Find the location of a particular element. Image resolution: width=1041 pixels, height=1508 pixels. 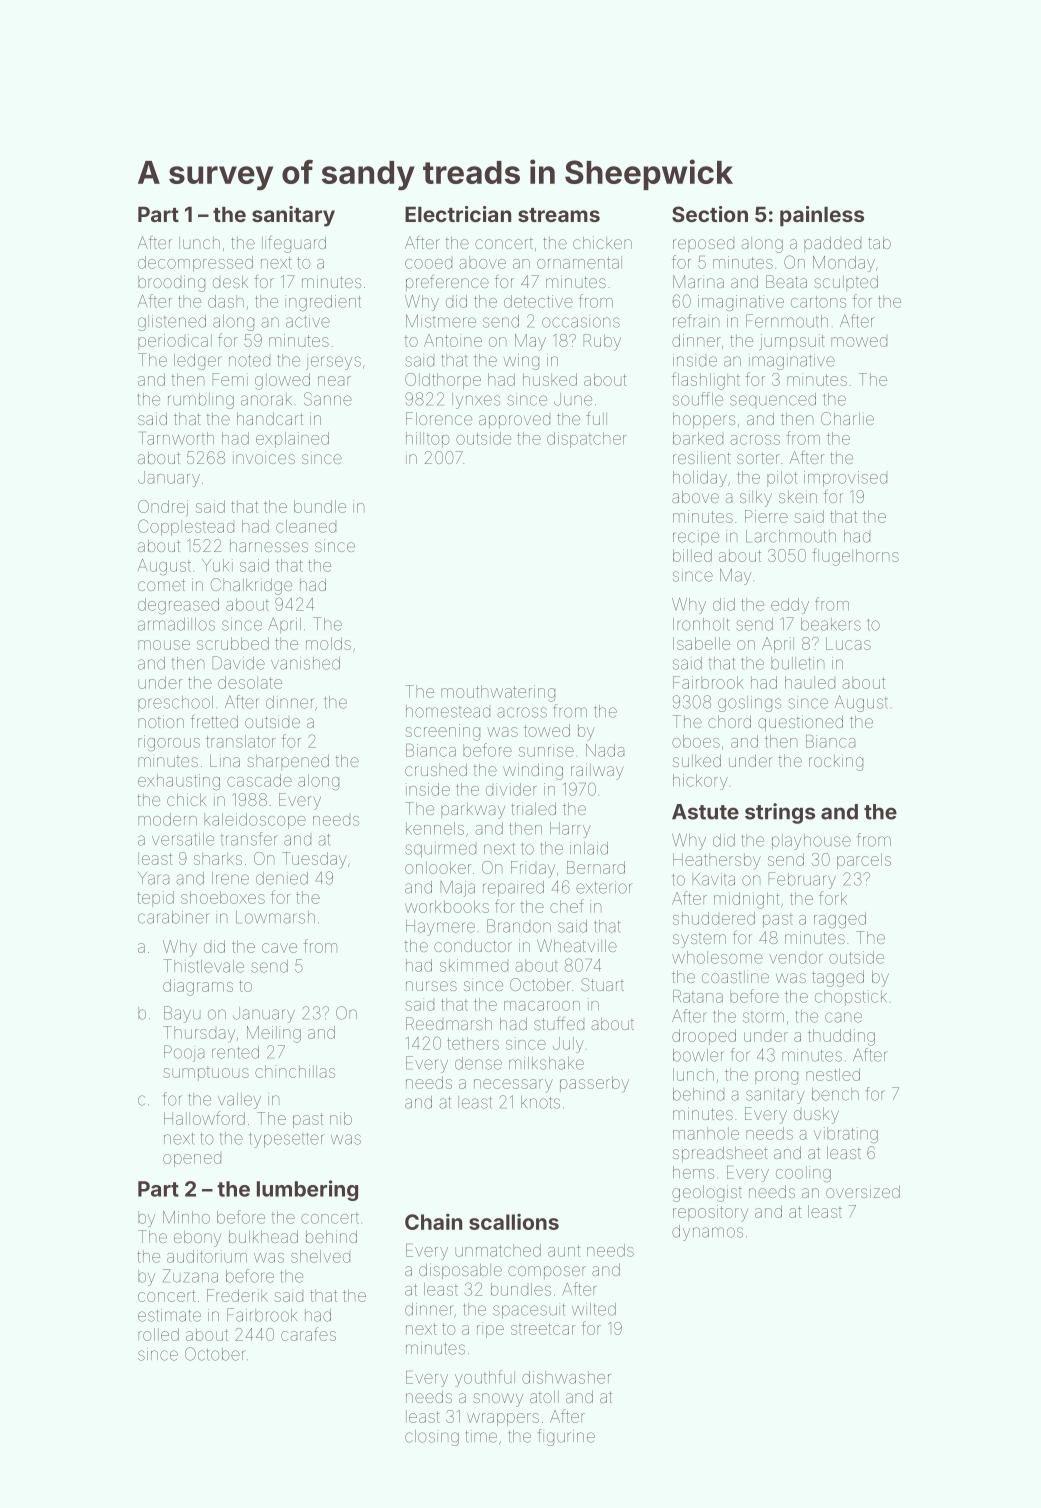

Electrician is located at coordinates (458, 214).
